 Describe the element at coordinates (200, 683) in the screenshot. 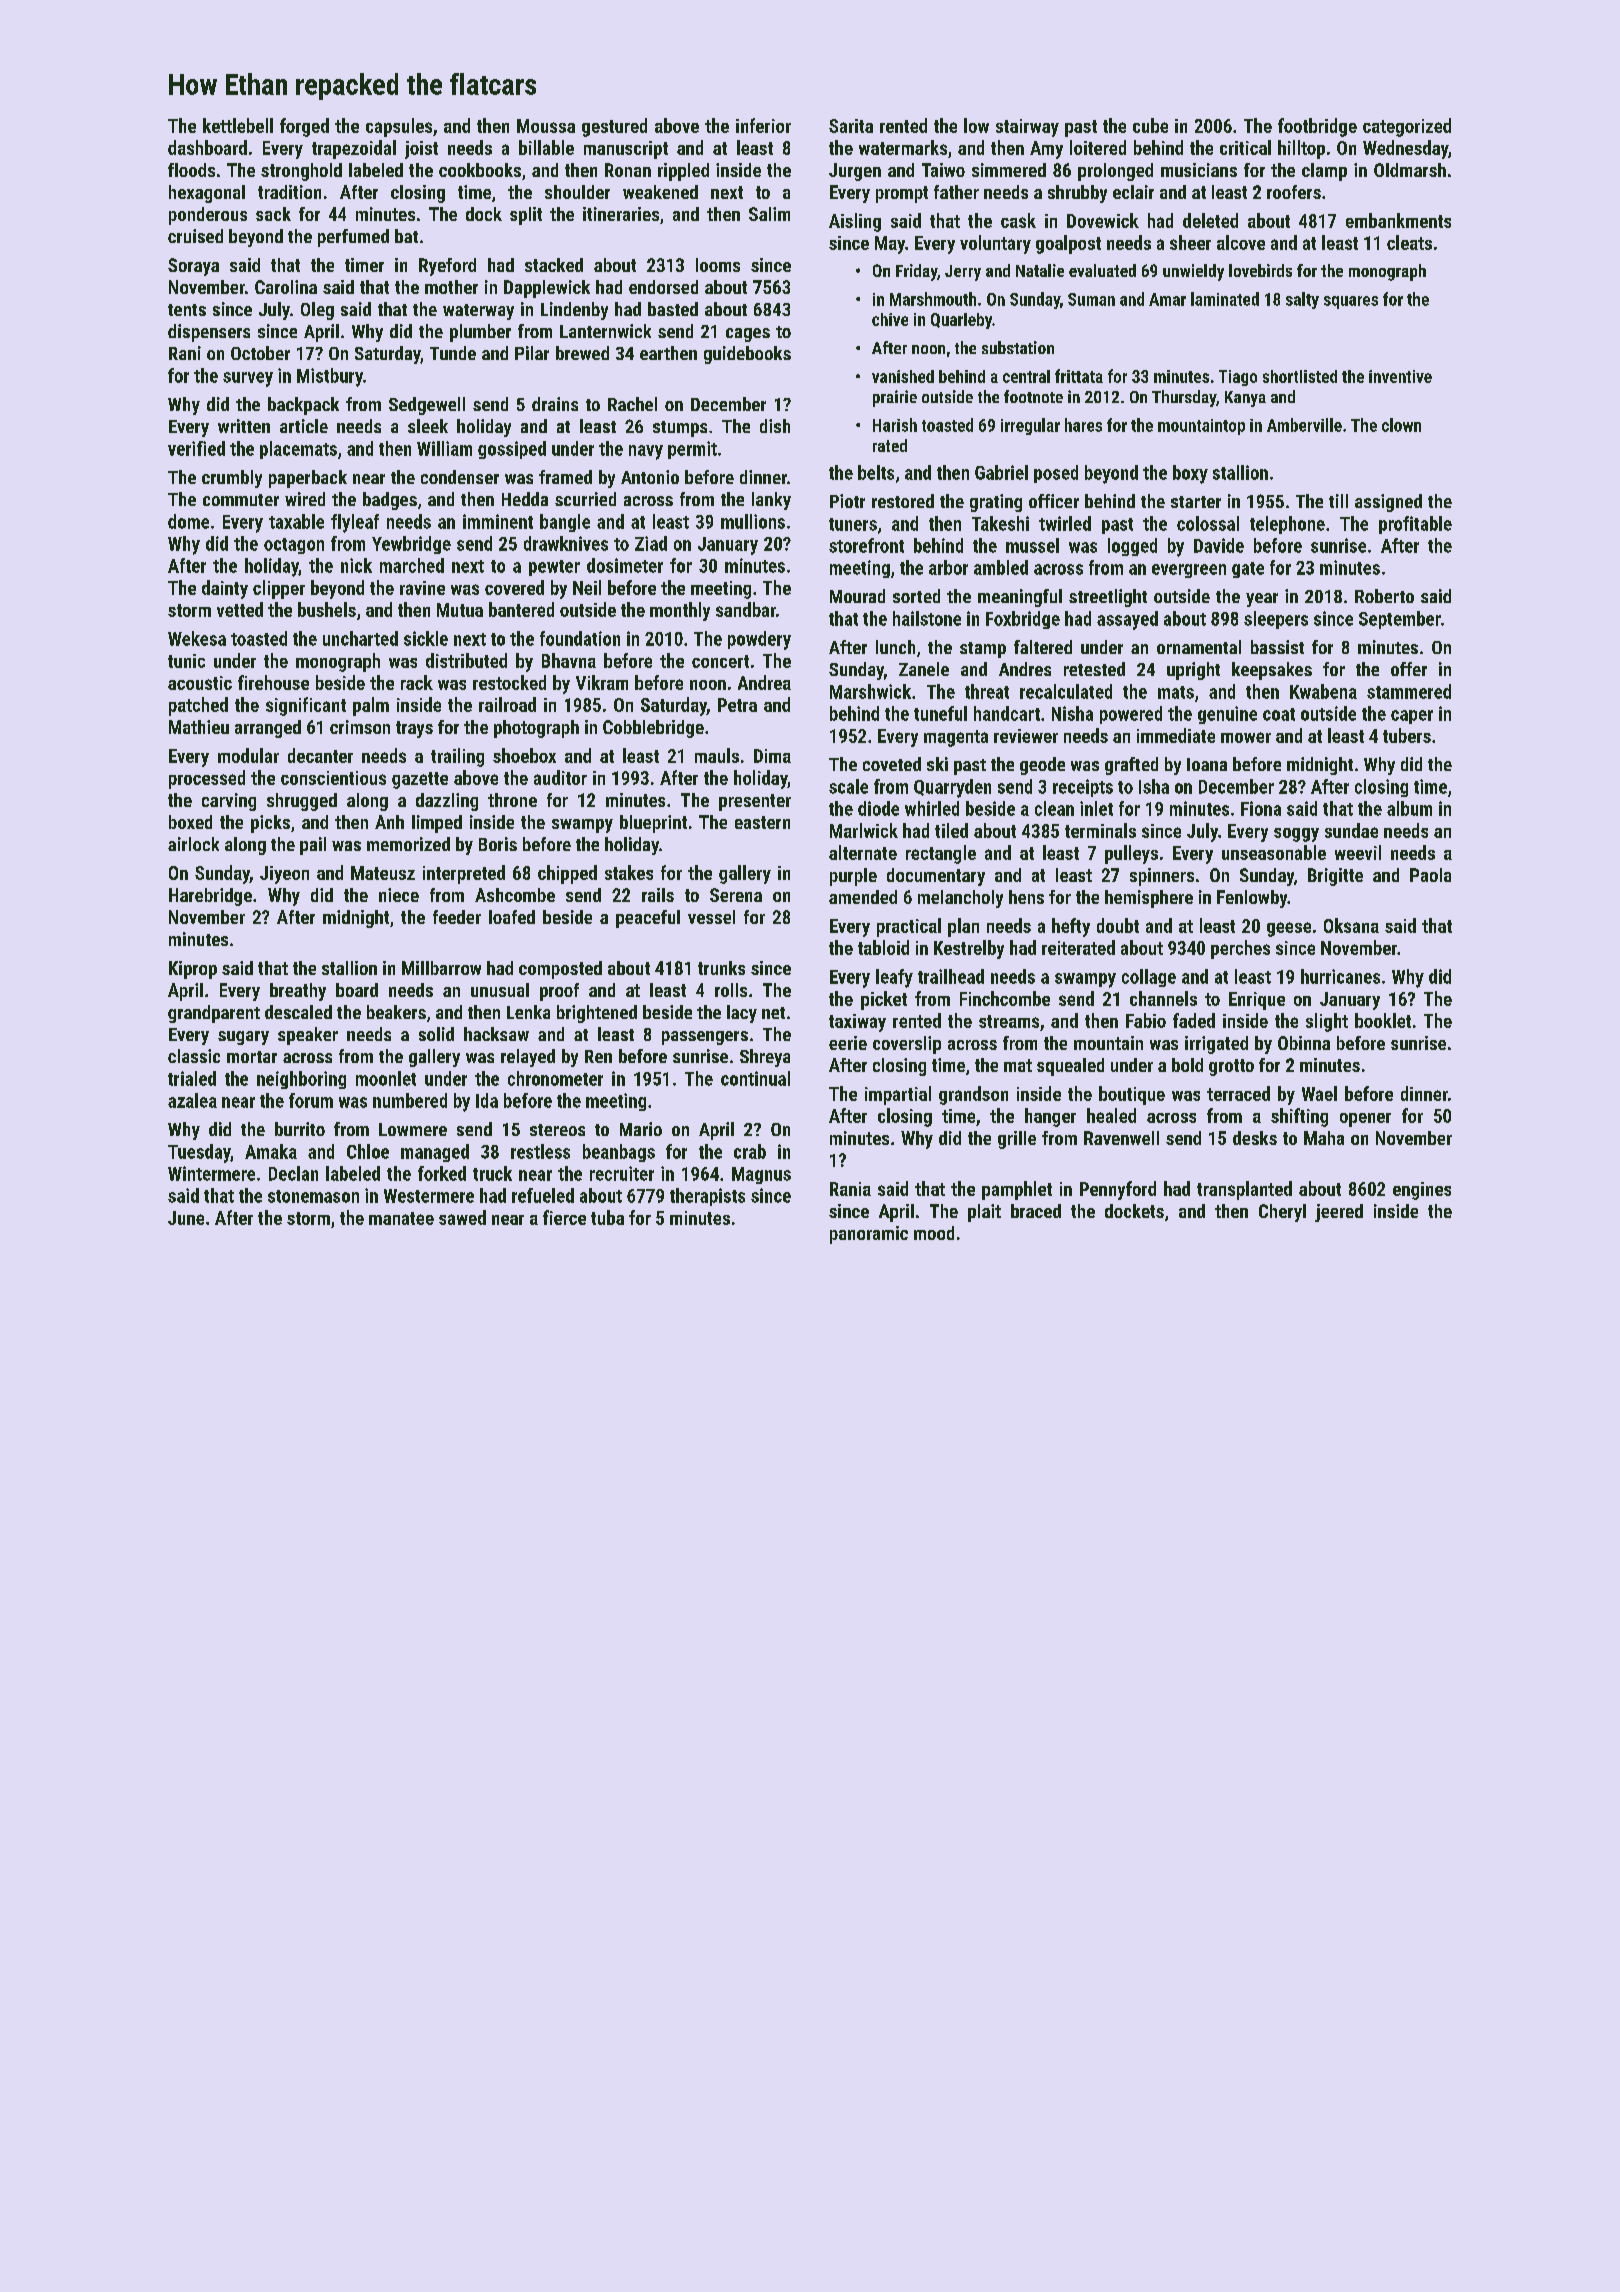

I see `acoustic` at that location.
